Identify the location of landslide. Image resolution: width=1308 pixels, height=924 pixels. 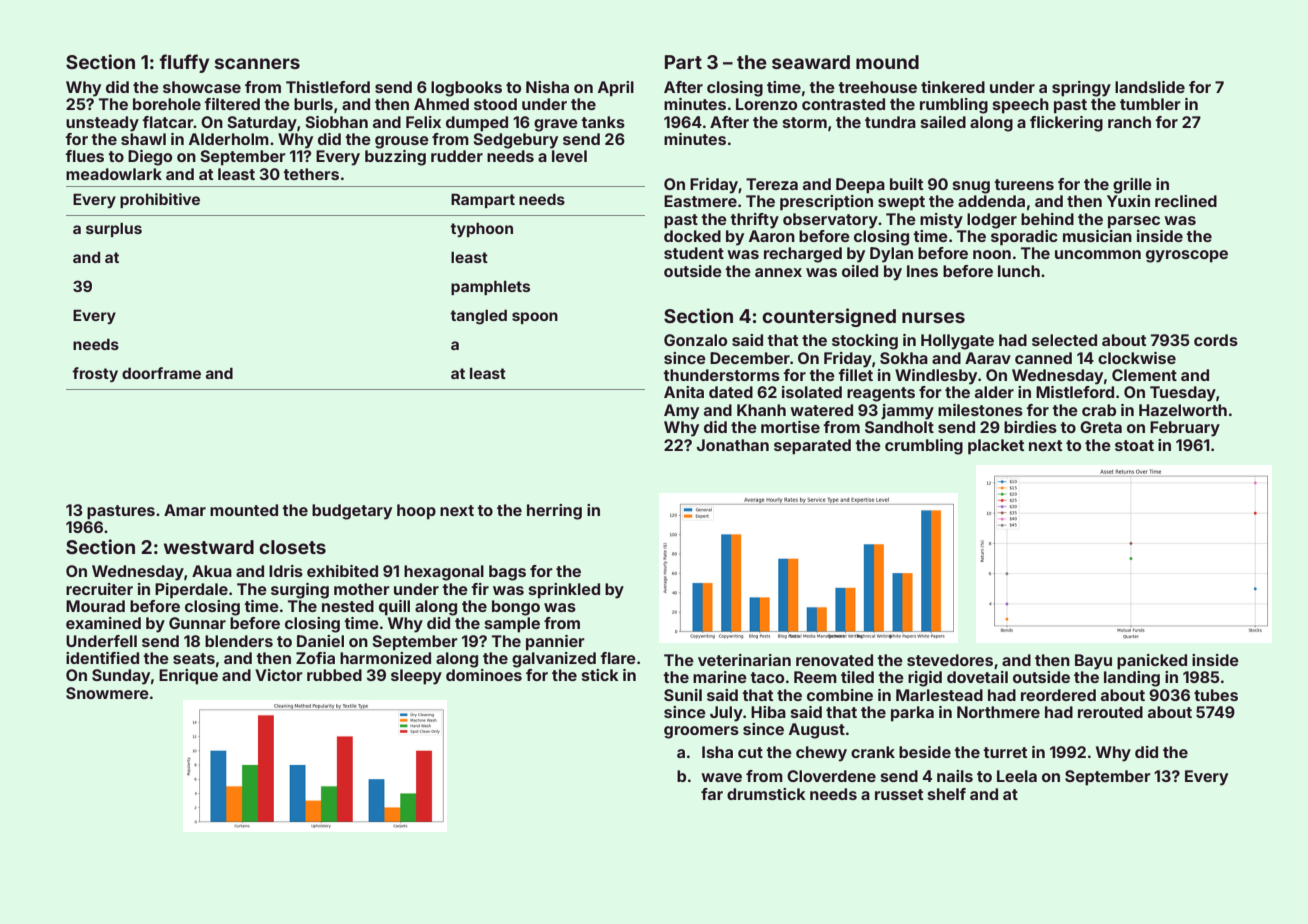
(1150, 87).
